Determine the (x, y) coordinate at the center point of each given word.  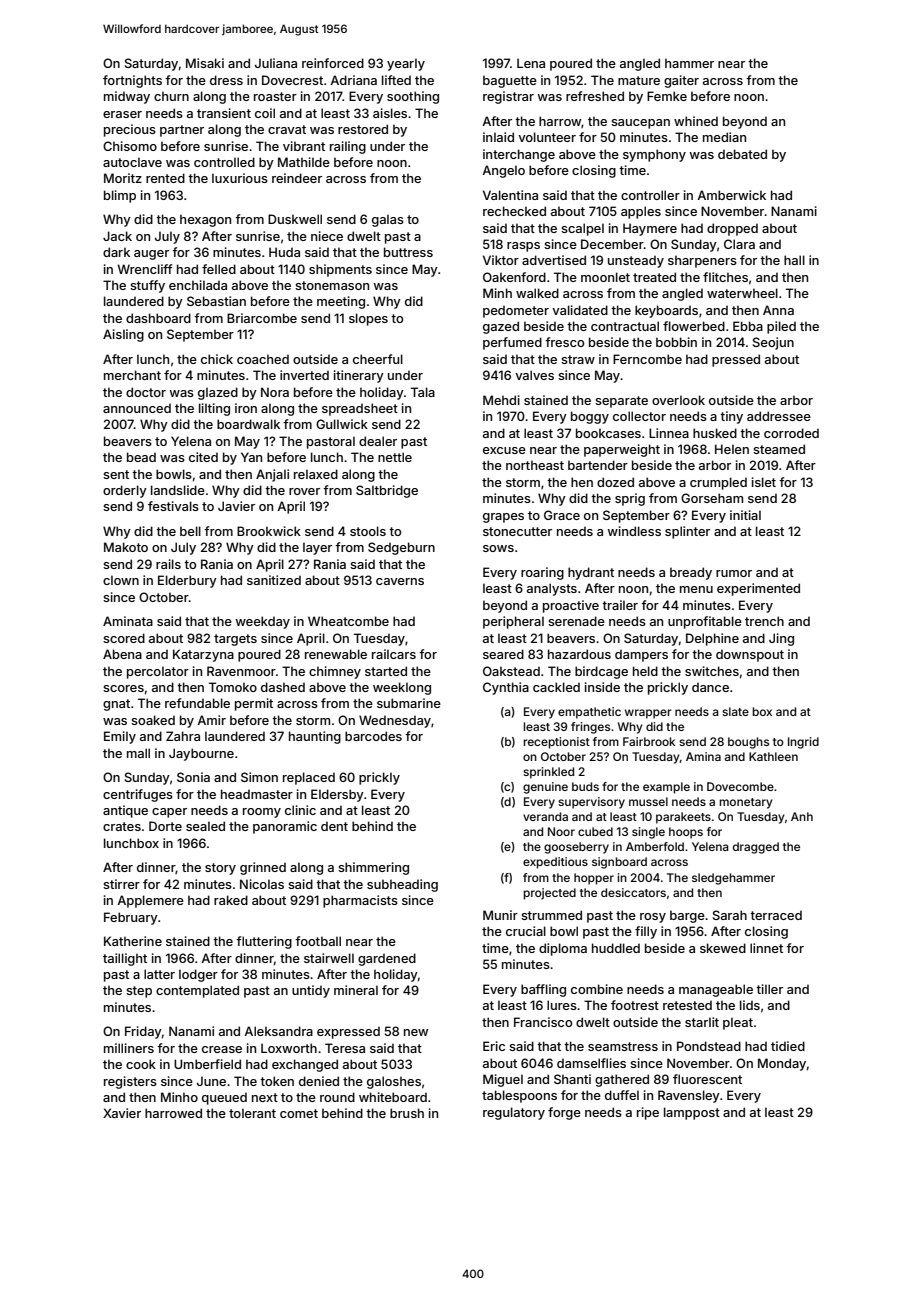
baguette (510, 81)
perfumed (512, 343)
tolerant (252, 1113)
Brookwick (269, 531)
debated (742, 154)
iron (246, 408)
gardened (387, 959)
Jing (781, 639)
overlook (678, 400)
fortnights (132, 81)
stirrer (121, 884)
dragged (756, 848)
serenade (576, 621)
